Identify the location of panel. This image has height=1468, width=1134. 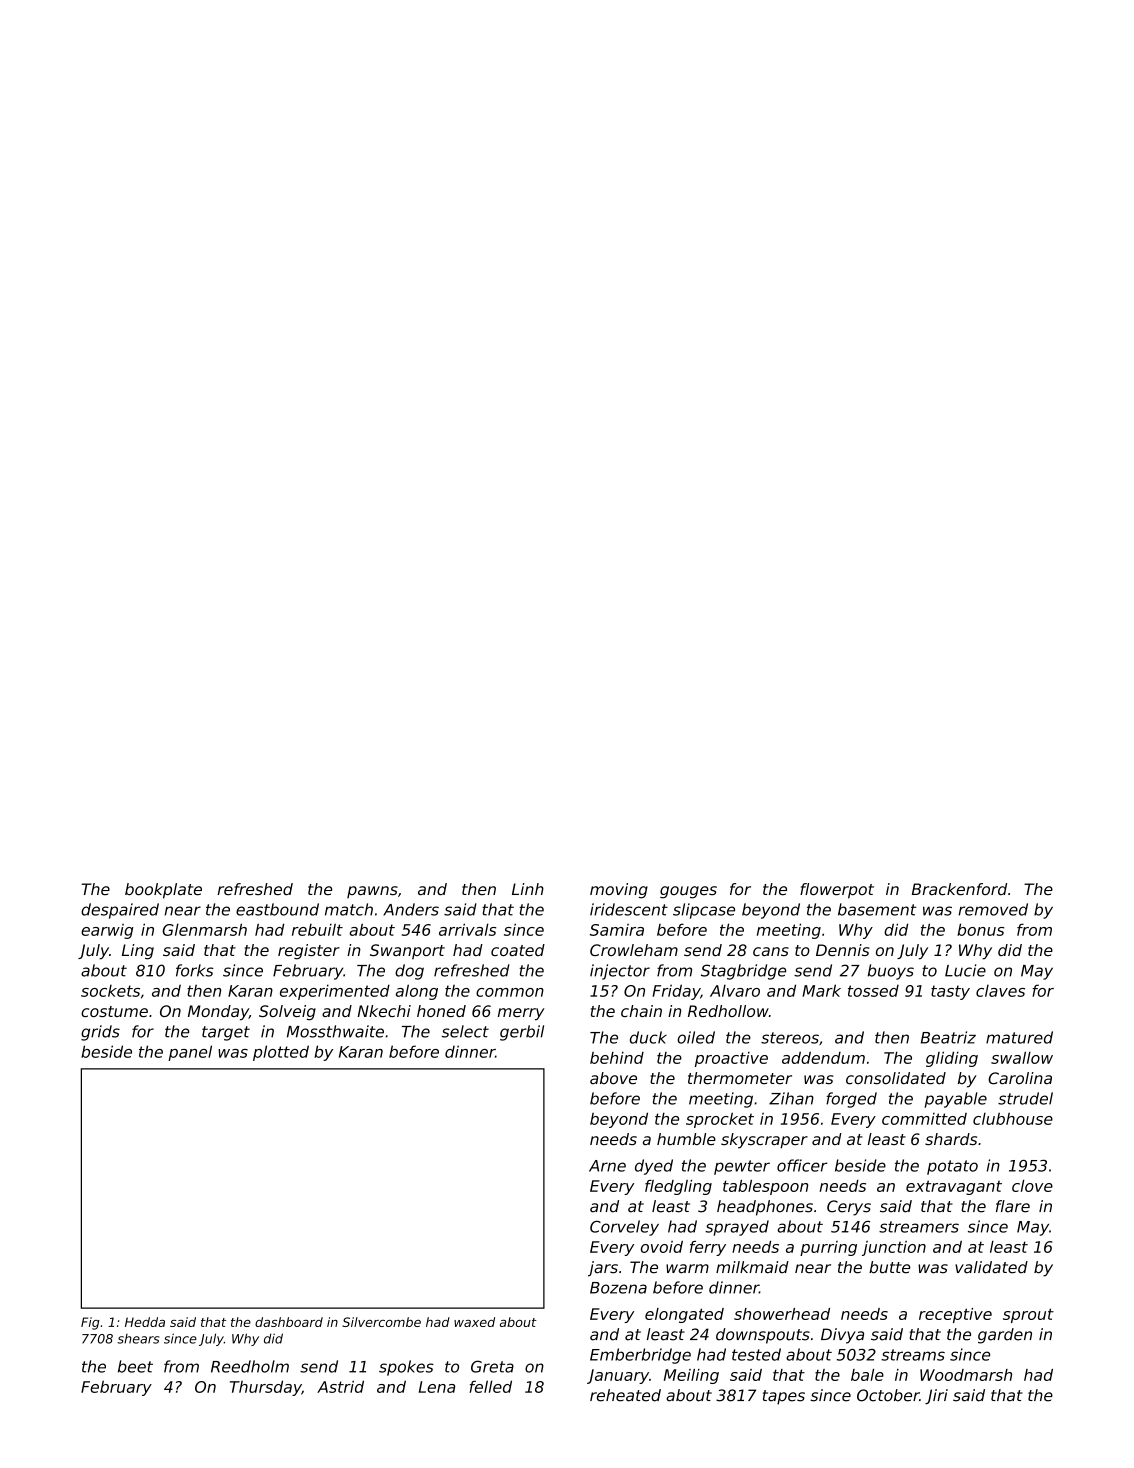
(190, 1053).
